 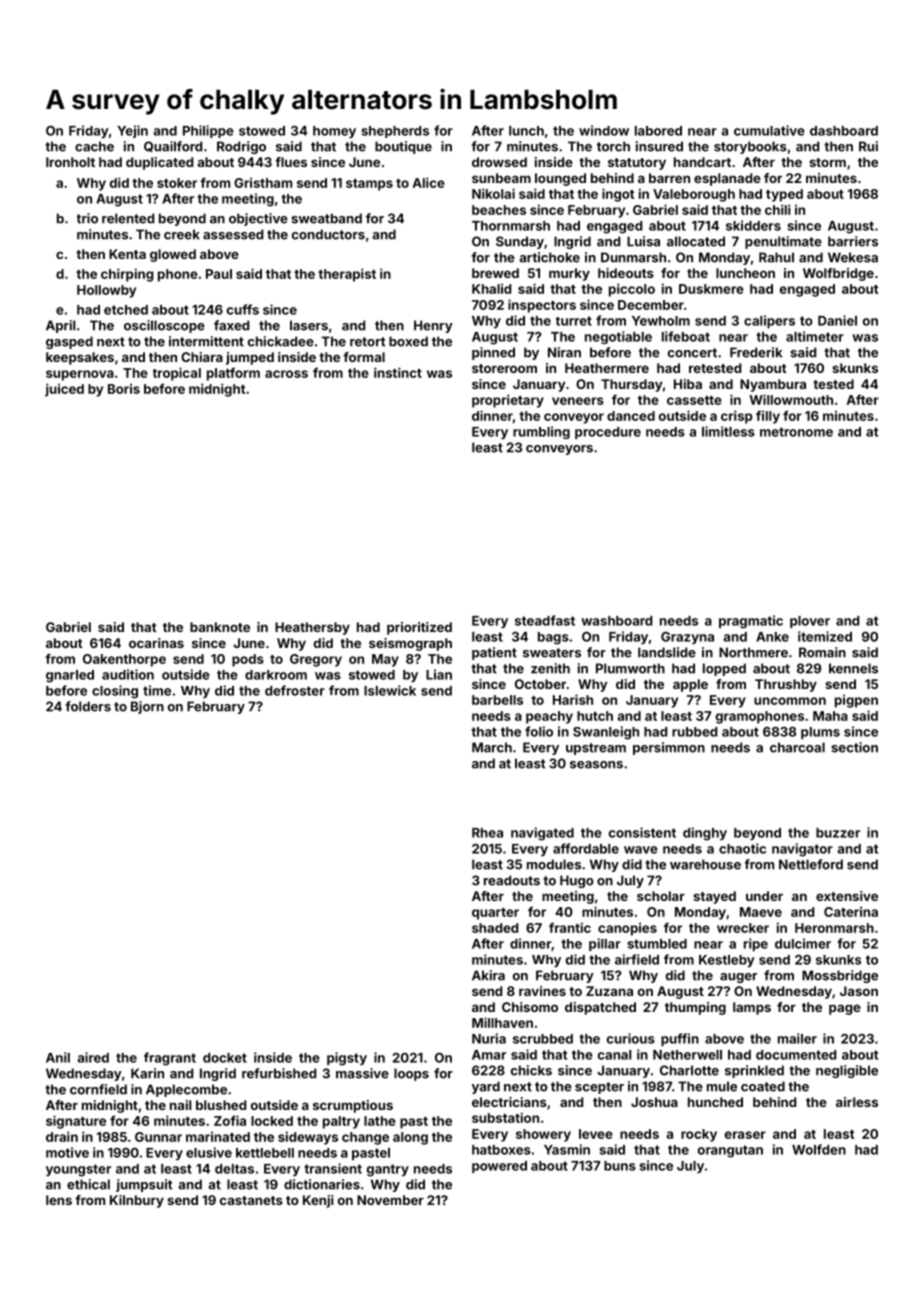 I want to click on refurbished, so click(x=279, y=1073).
